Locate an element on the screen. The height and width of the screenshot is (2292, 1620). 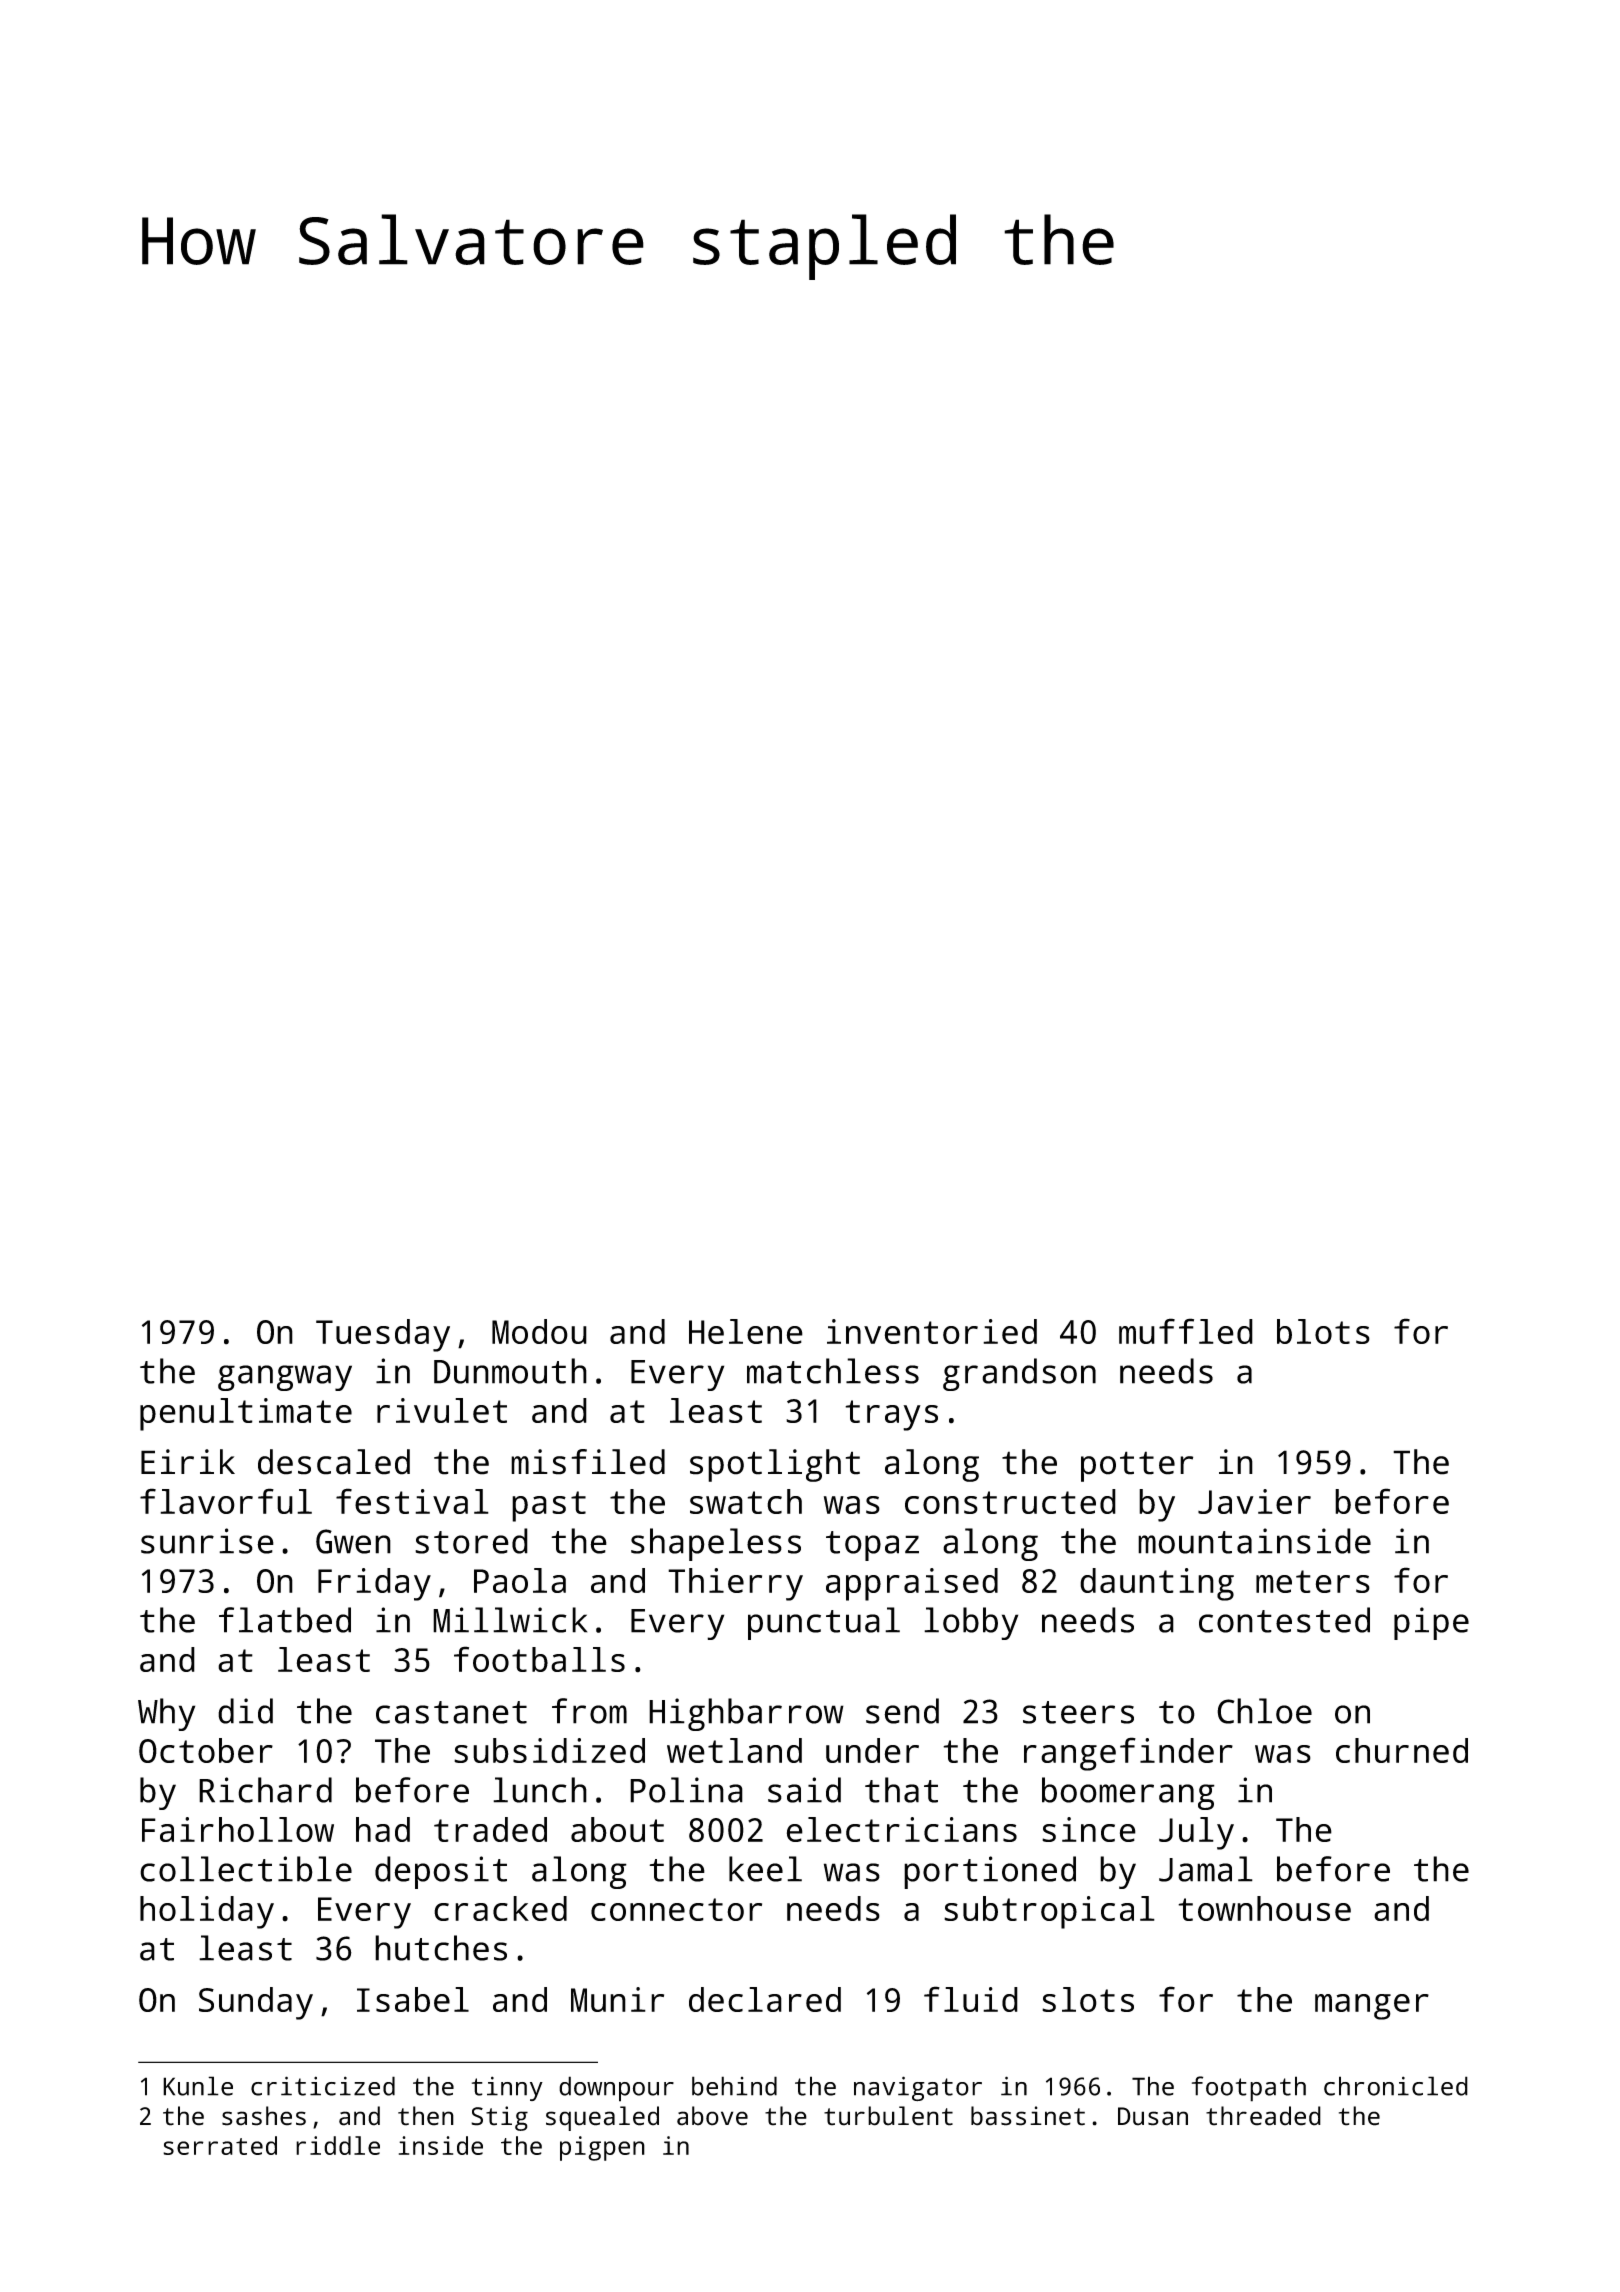
gangway is located at coordinates (285, 1378).
